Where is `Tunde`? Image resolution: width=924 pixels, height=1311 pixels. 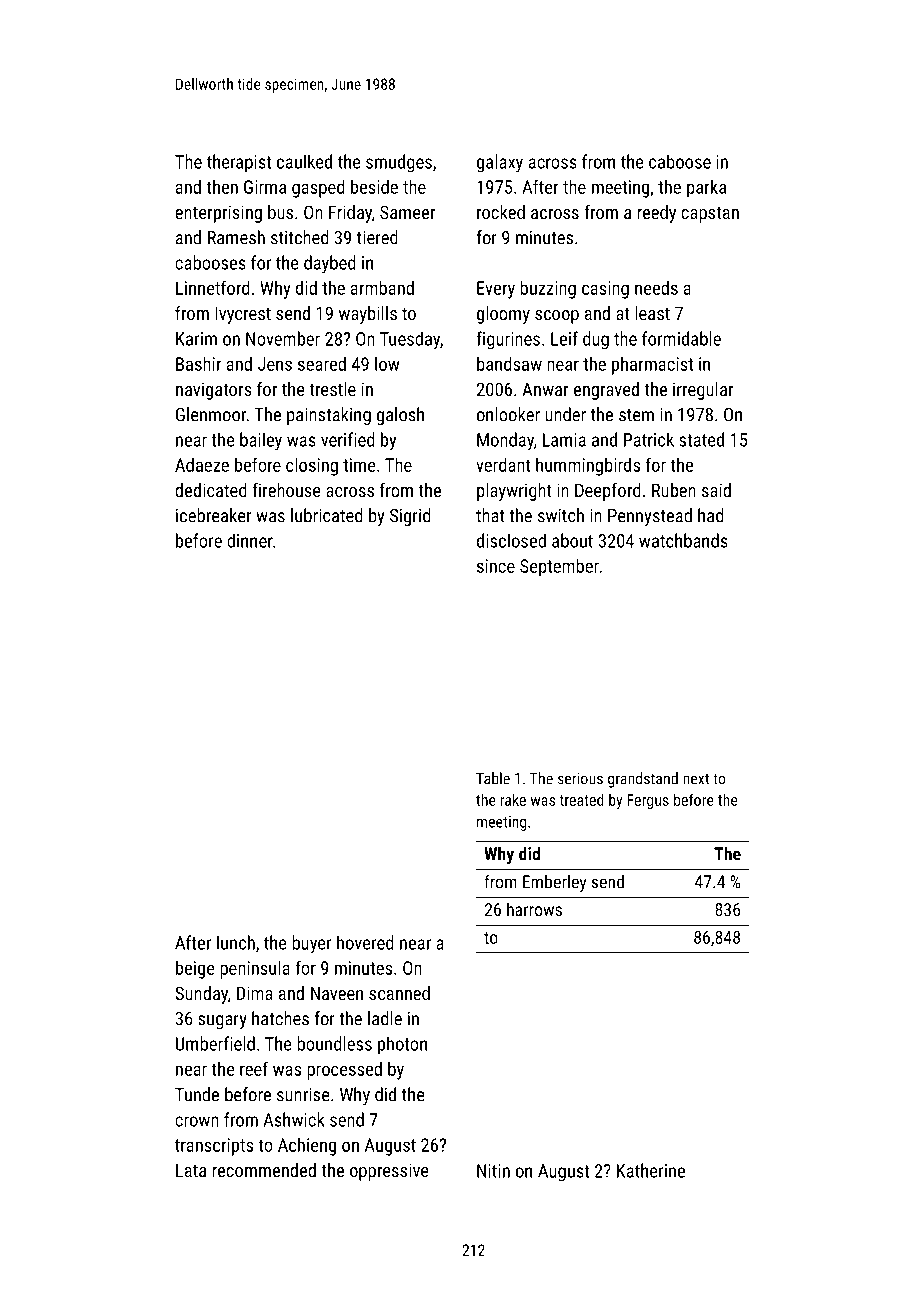 Tunde is located at coordinates (197, 1094).
